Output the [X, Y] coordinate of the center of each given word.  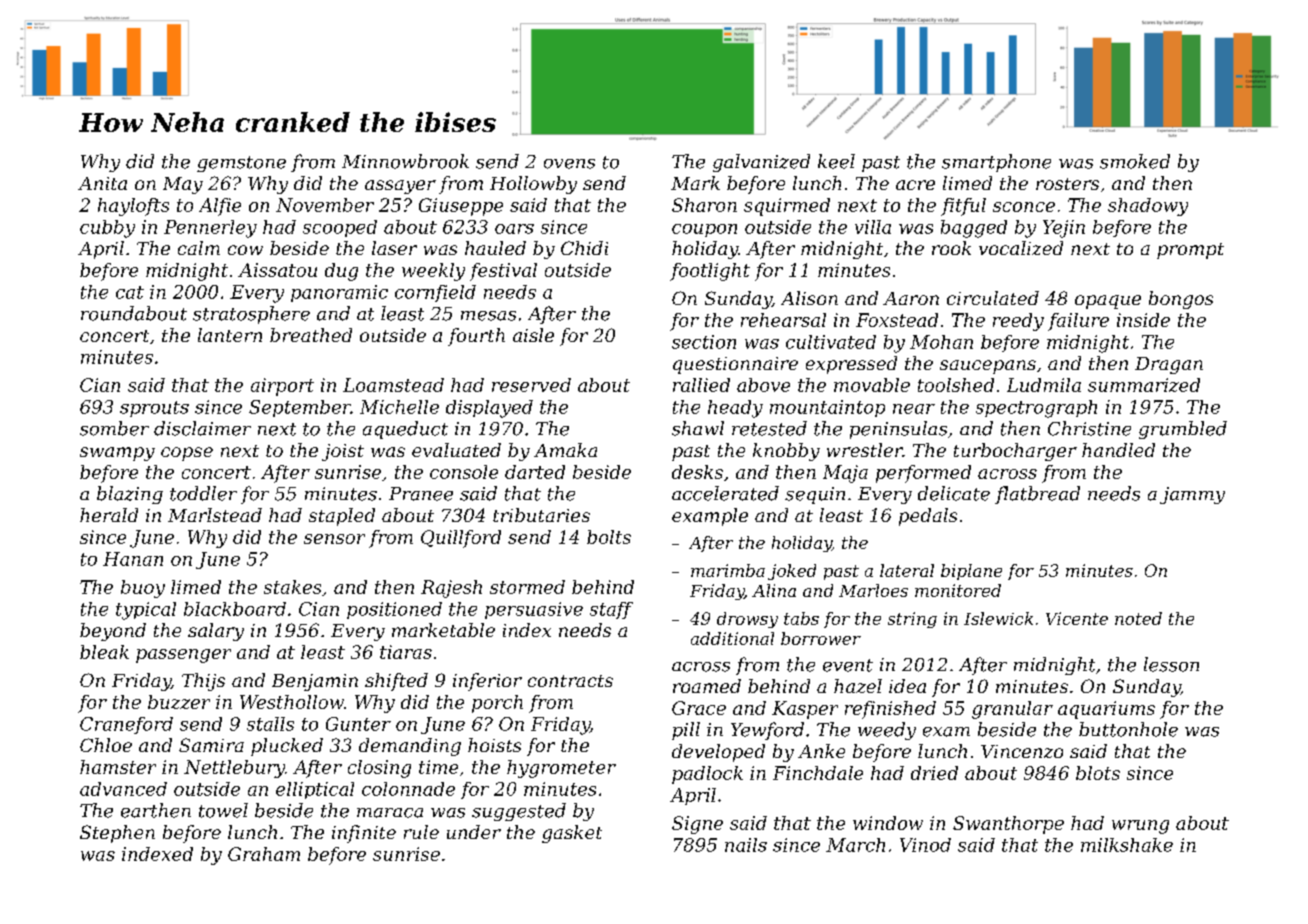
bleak [104, 652]
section [704, 342]
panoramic [339, 293]
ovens [569, 164]
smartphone [996, 163]
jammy [1192, 495]
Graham [264, 854]
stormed [527, 587]
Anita [102, 183]
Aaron [911, 298]
